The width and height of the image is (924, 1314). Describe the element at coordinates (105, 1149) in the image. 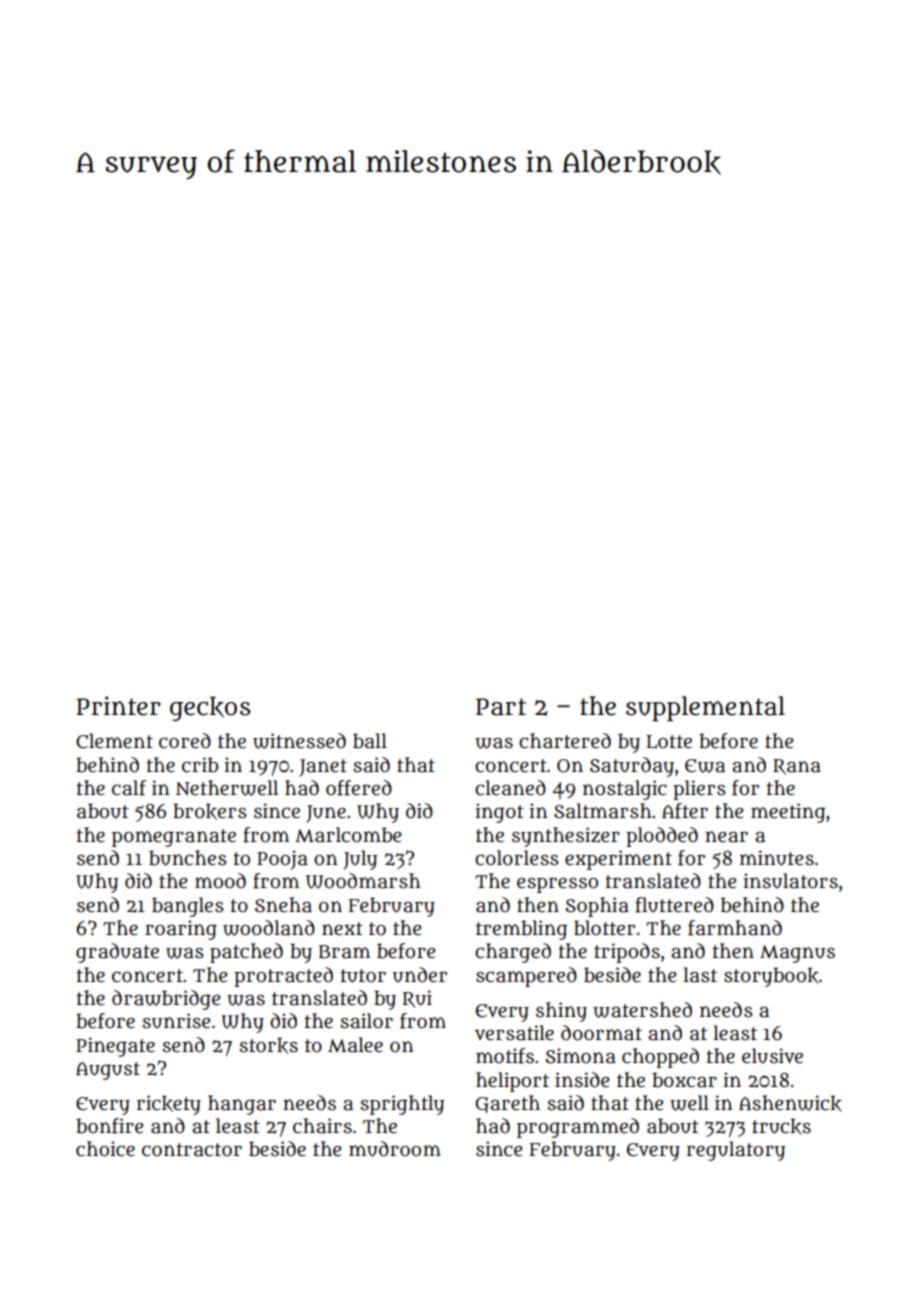

I see `choice` at that location.
